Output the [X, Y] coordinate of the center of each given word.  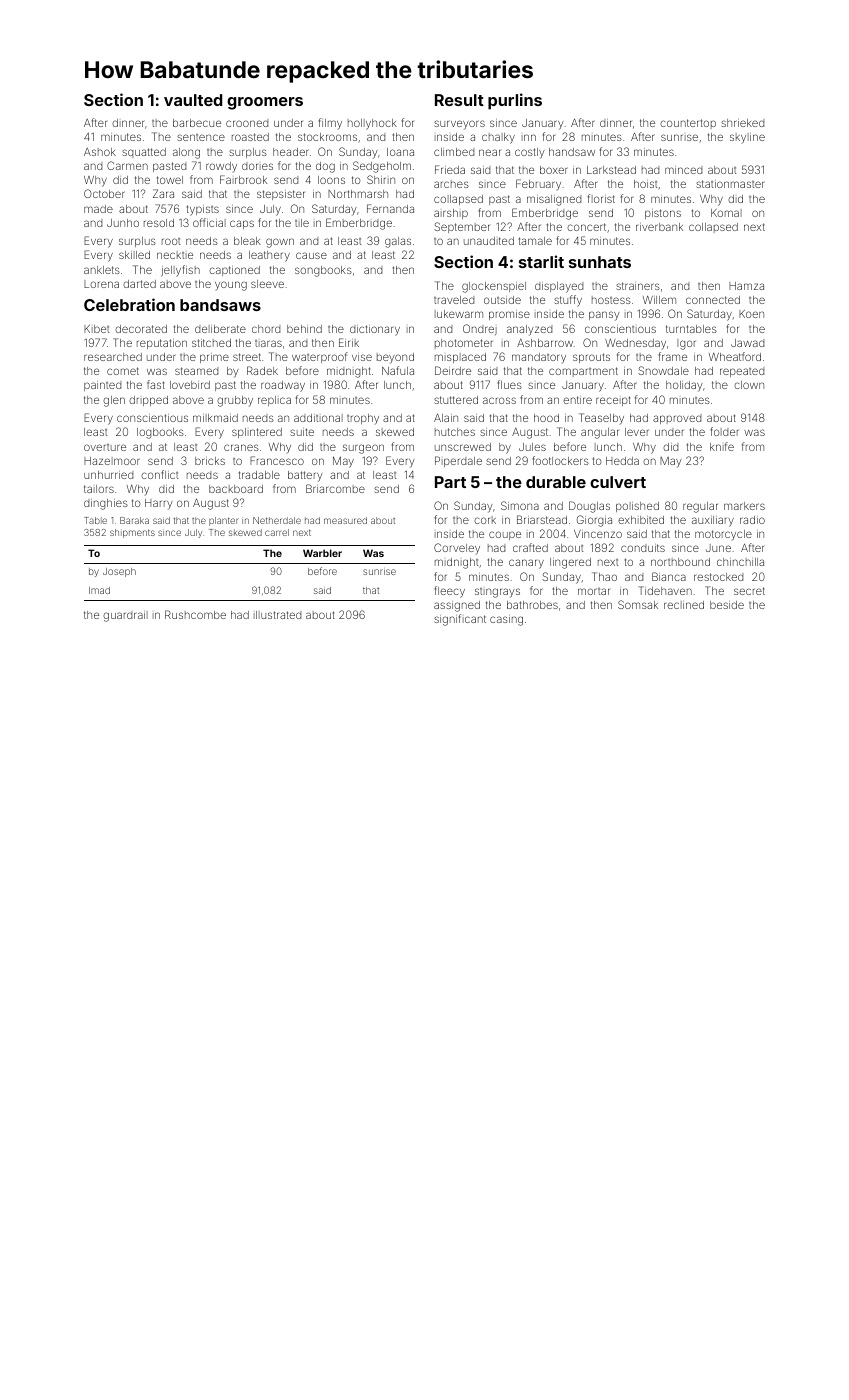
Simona [520, 505]
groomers [265, 103]
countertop [688, 124]
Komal [726, 213]
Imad [99, 590]
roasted [250, 137]
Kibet [96, 329]
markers [744, 506]
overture [105, 447]
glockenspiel [494, 287]
